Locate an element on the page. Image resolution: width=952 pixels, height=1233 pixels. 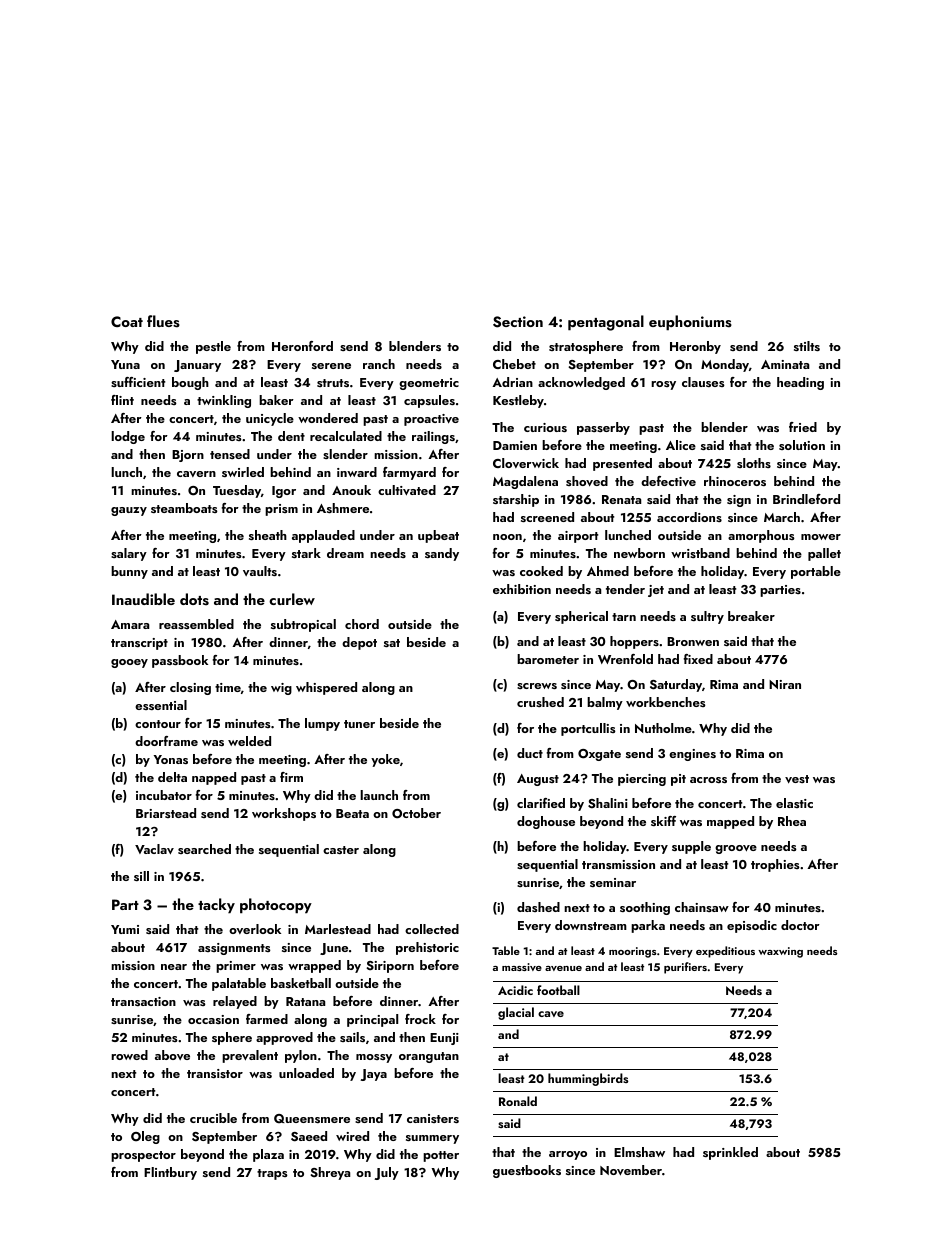
October is located at coordinates (416, 813).
